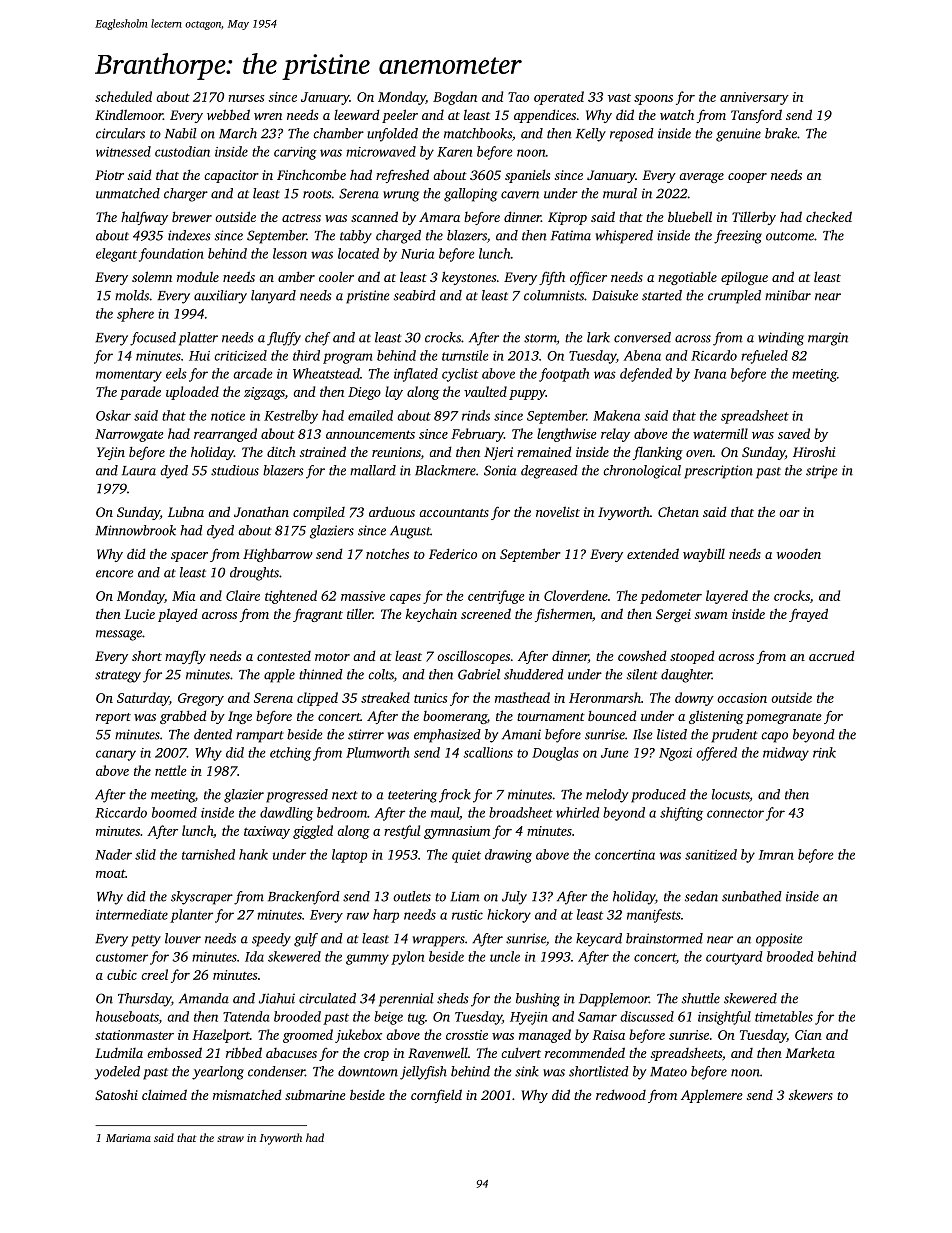  Describe the element at coordinates (405, 599) in the page. I see `capes` at that location.
